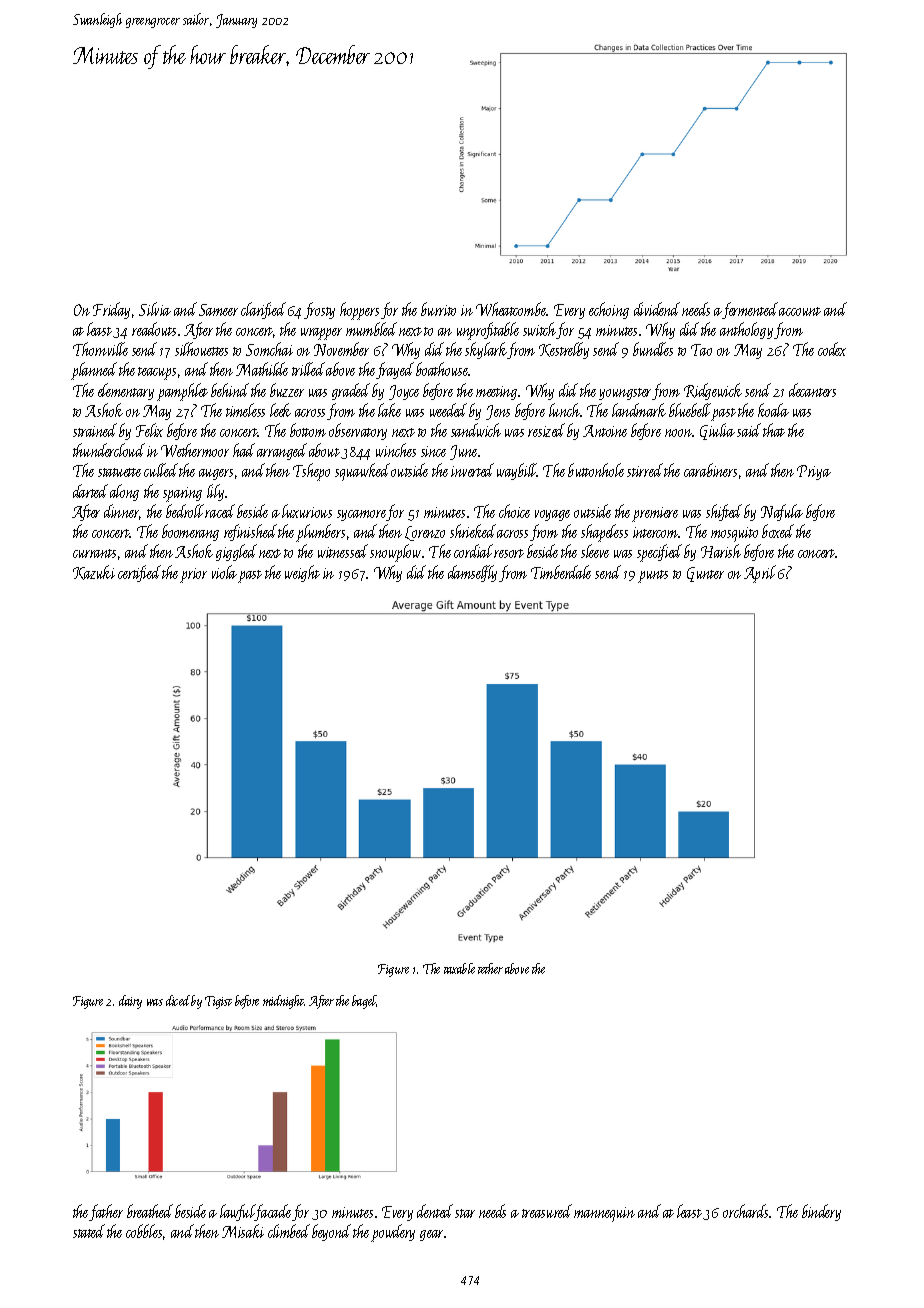 This image has width=924, height=1308. I want to click on punts, so click(653, 576).
